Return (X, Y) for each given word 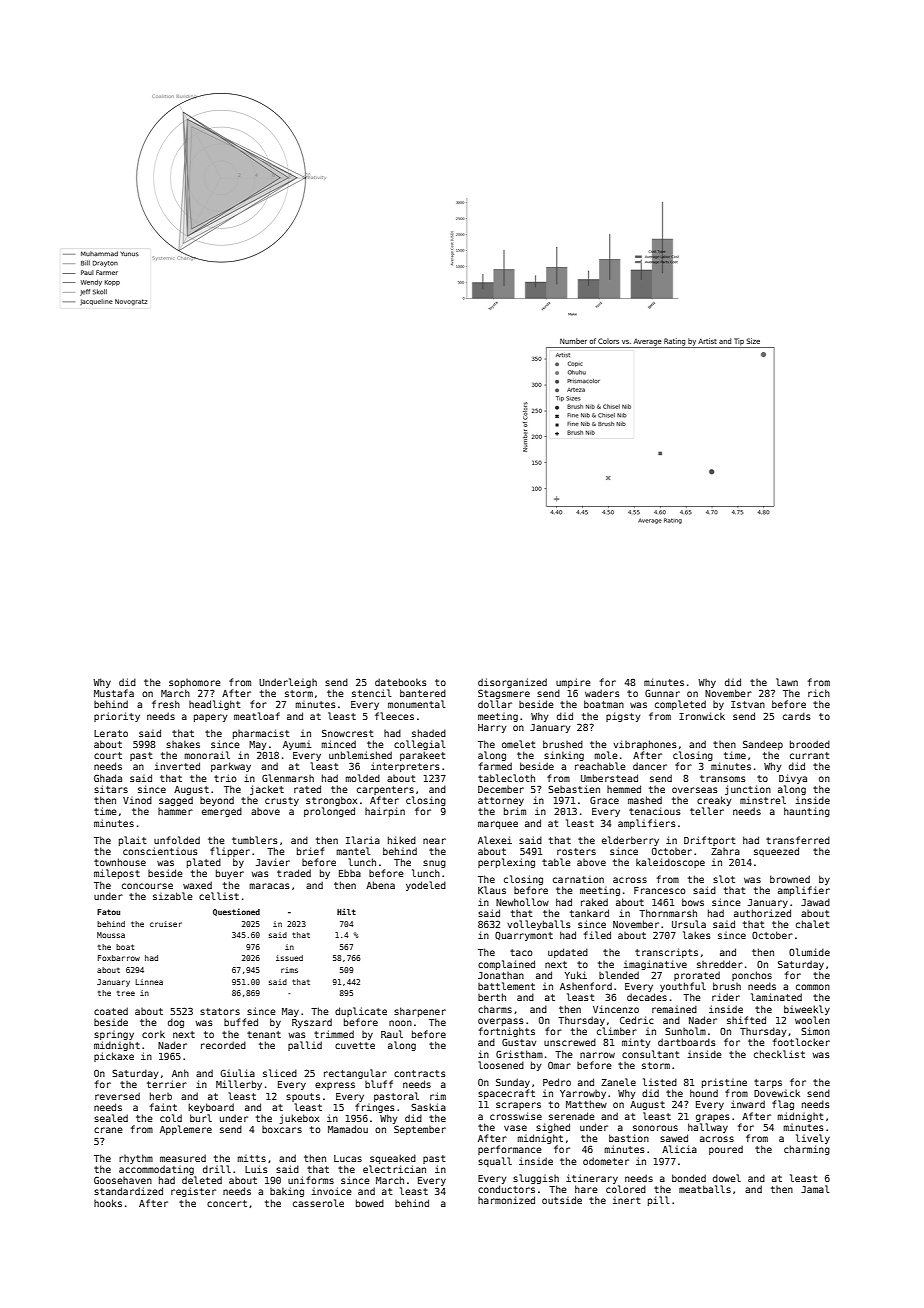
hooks (108, 1203)
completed (680, 705)
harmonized (506, 1200)
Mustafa (114, 693)
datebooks (401, 682)
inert (626, 1200)
